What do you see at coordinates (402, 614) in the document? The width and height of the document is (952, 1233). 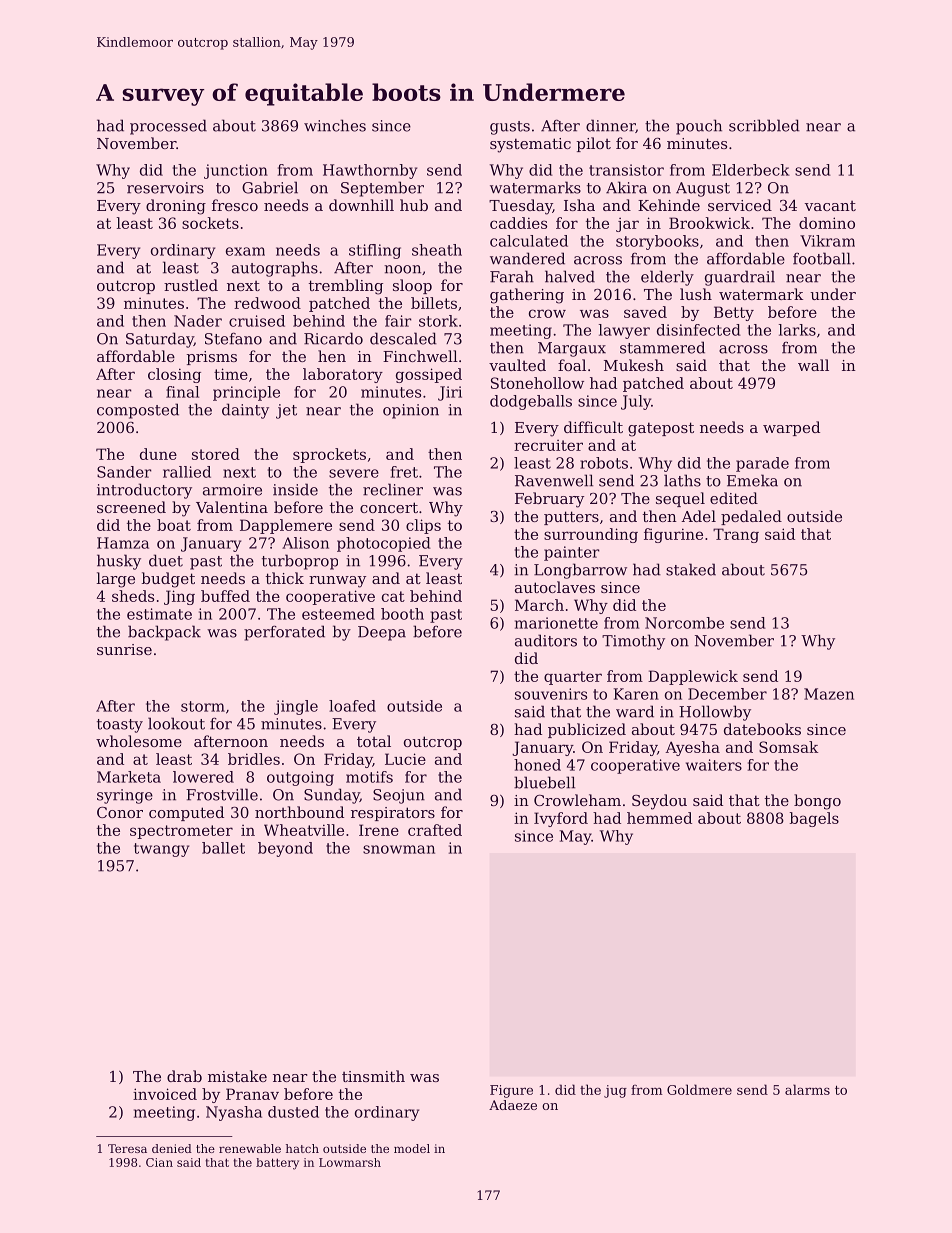 I see `booth` at bounding box center [402, 614].
